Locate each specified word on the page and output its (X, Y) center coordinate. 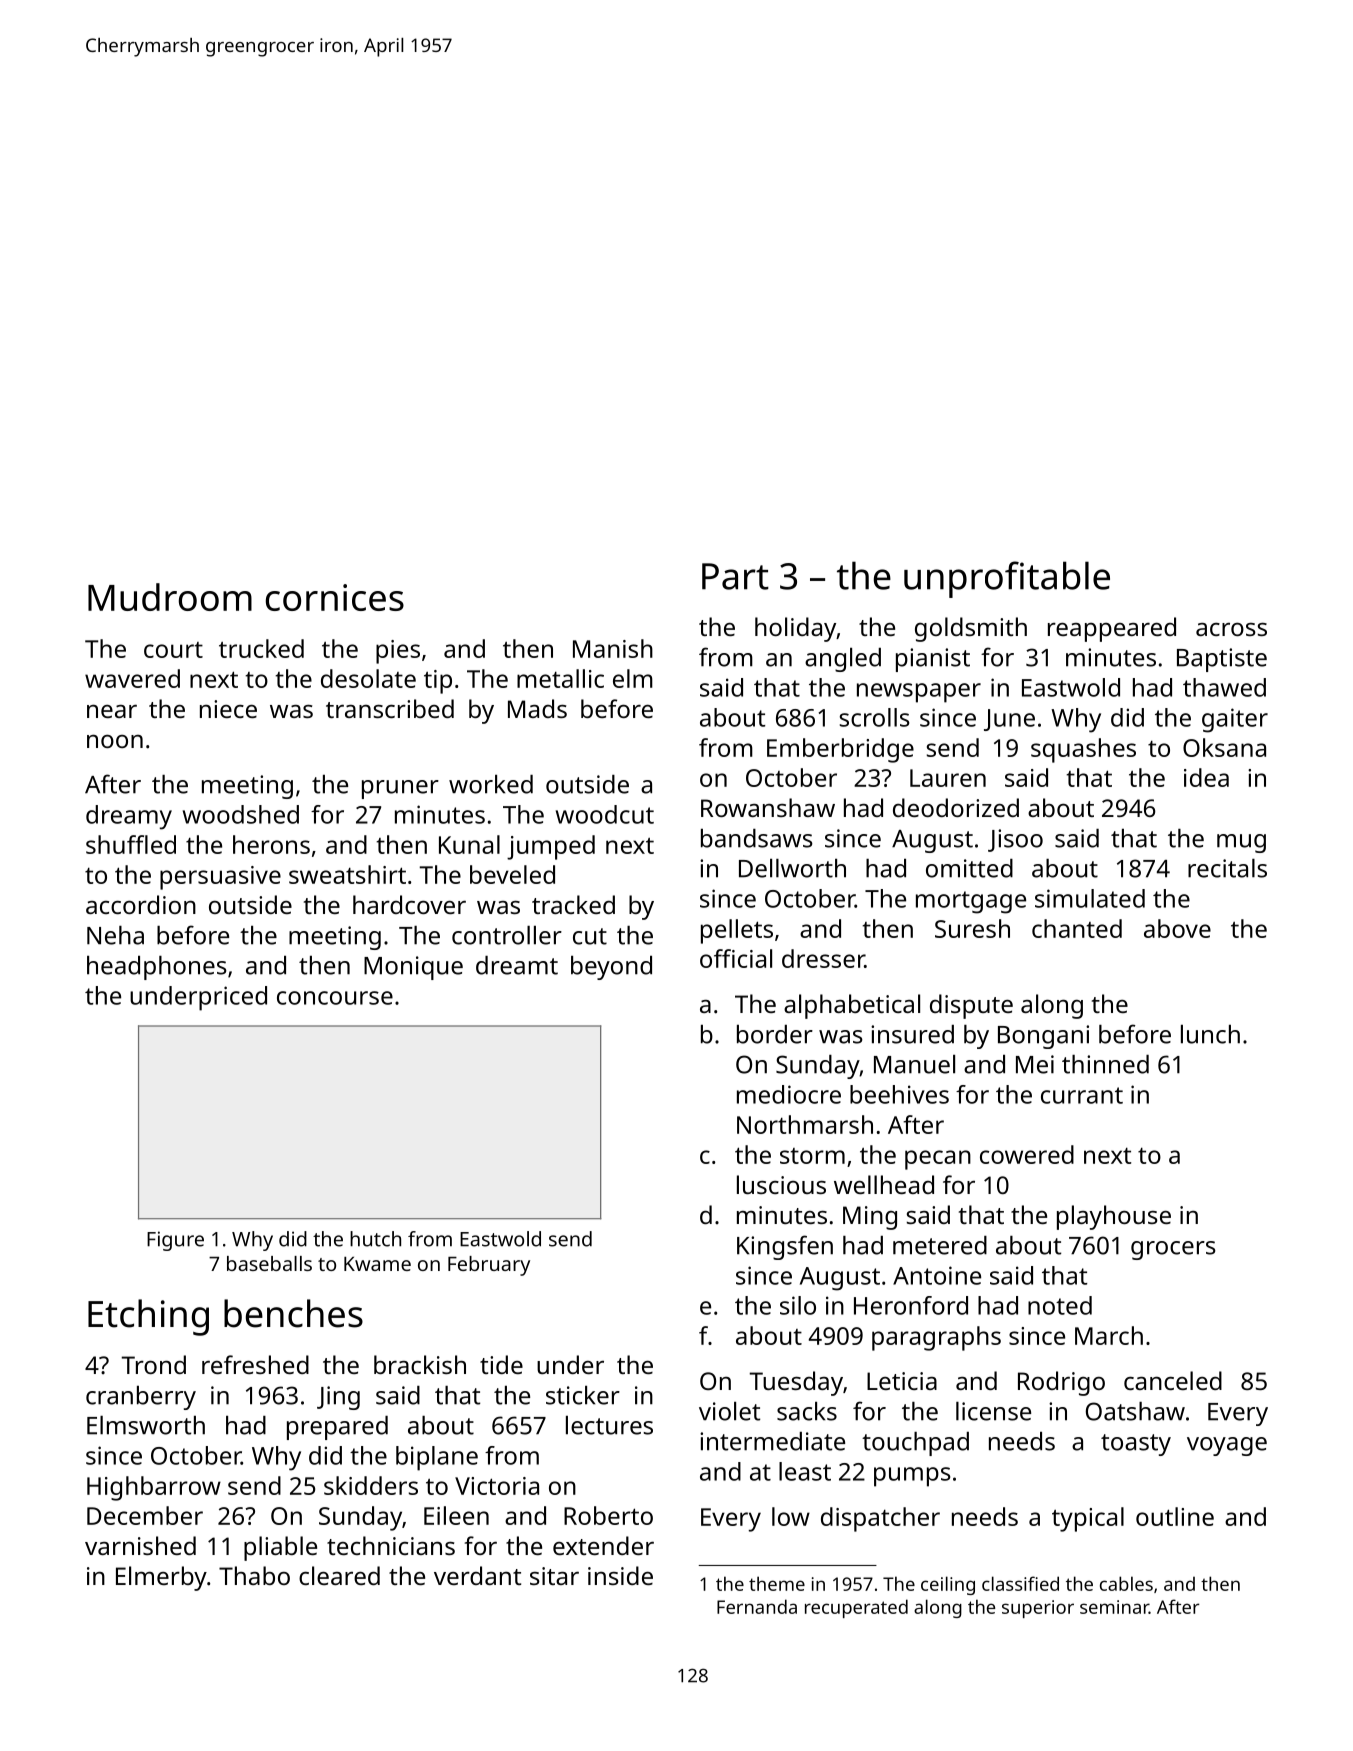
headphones (157, 968)
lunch (1210, 1034)
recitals (1227, 868)
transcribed (390, 708)
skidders (371, 1485)
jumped (551, 847)
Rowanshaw (768, 807)
